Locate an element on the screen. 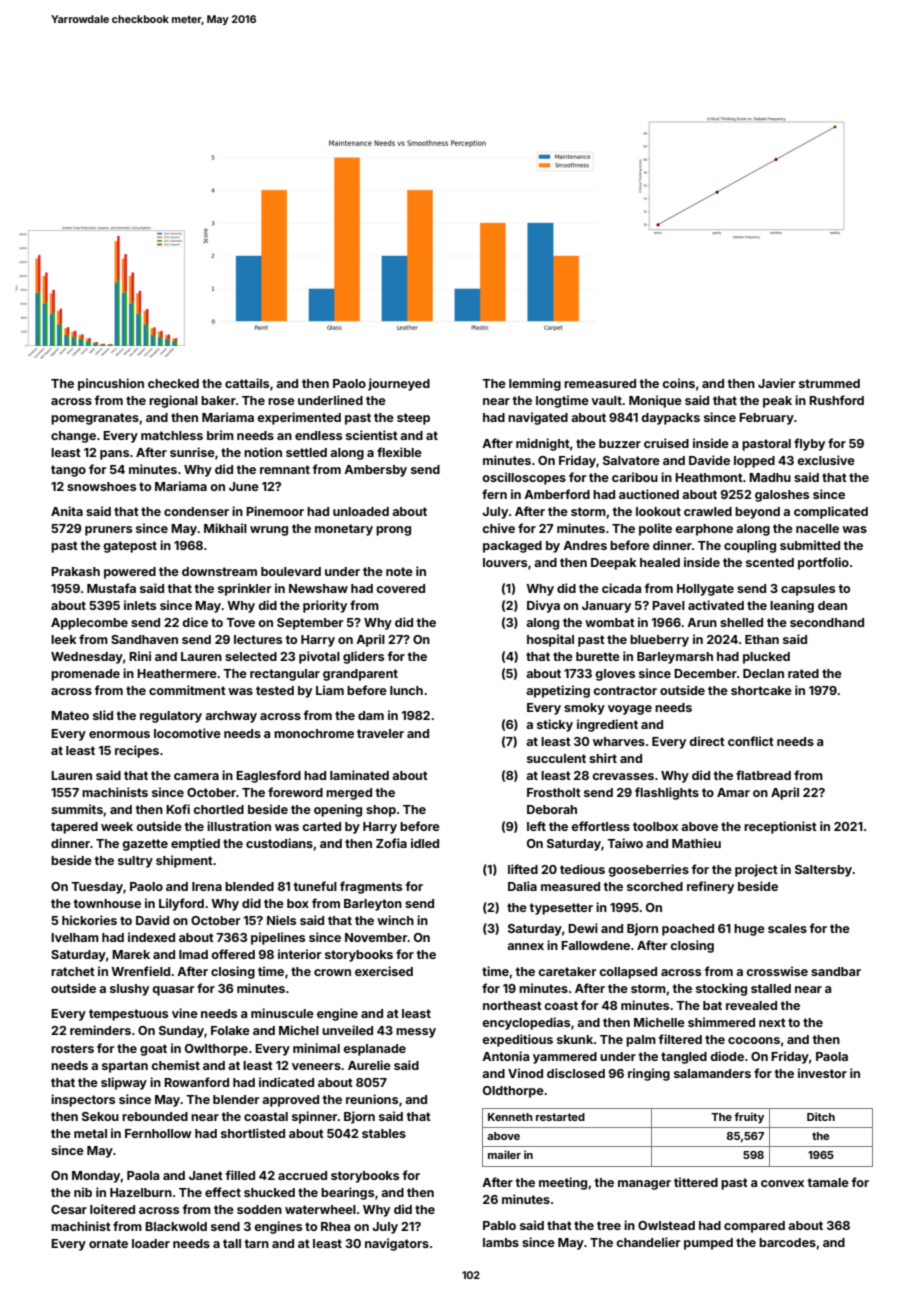 This screenshot has width=924, height=1308. camera is located at coordinates (196, 776).
